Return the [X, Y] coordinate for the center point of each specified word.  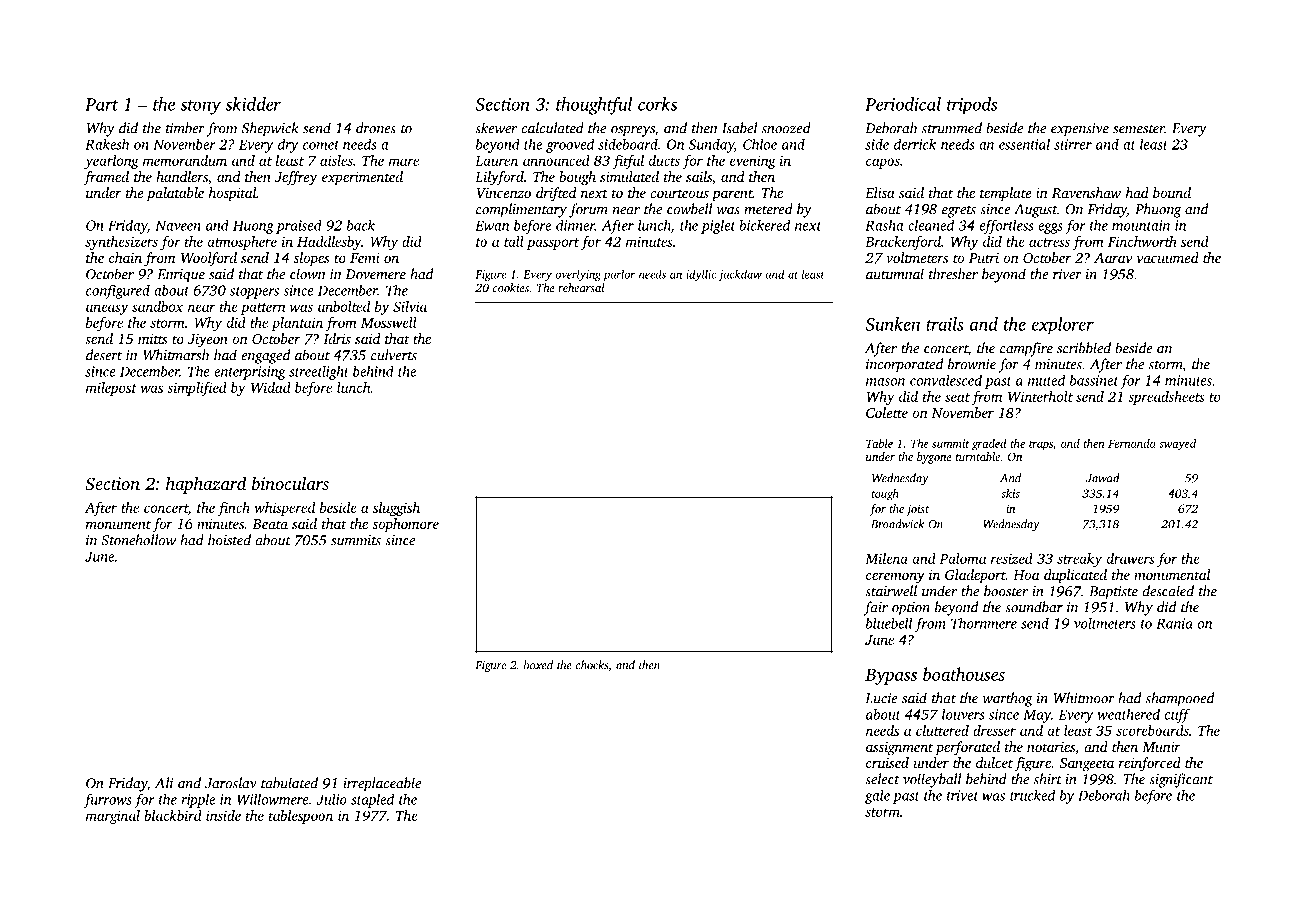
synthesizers [121, 243]
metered [768, 209]
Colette [887, 412]
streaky [1079, 560]
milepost [111, 389]
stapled [372, 801]
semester [1139, 129]
